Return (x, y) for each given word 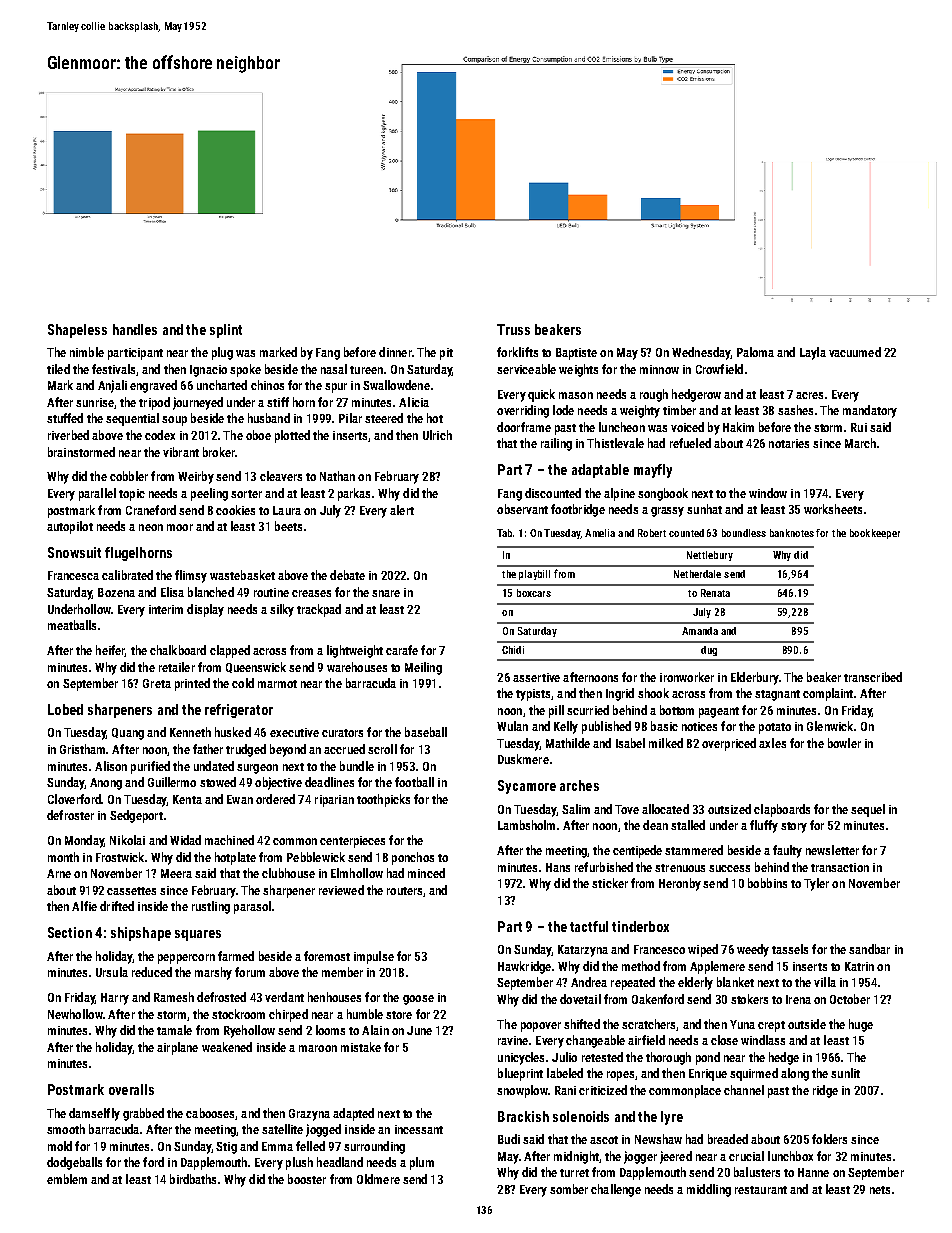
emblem (67, 1179)
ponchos (413, 858)
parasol (252, 907)
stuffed (65, 418)
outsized (729, 809)
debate (347, 575)
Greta (157, 683)
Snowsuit (74, 552)
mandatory (870, 411)
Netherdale (697, 574)
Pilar (350, 418)
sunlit (845, 1073)
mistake (361, 1047)
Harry (115, 999)
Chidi (513, 650)
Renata (715, 593)
